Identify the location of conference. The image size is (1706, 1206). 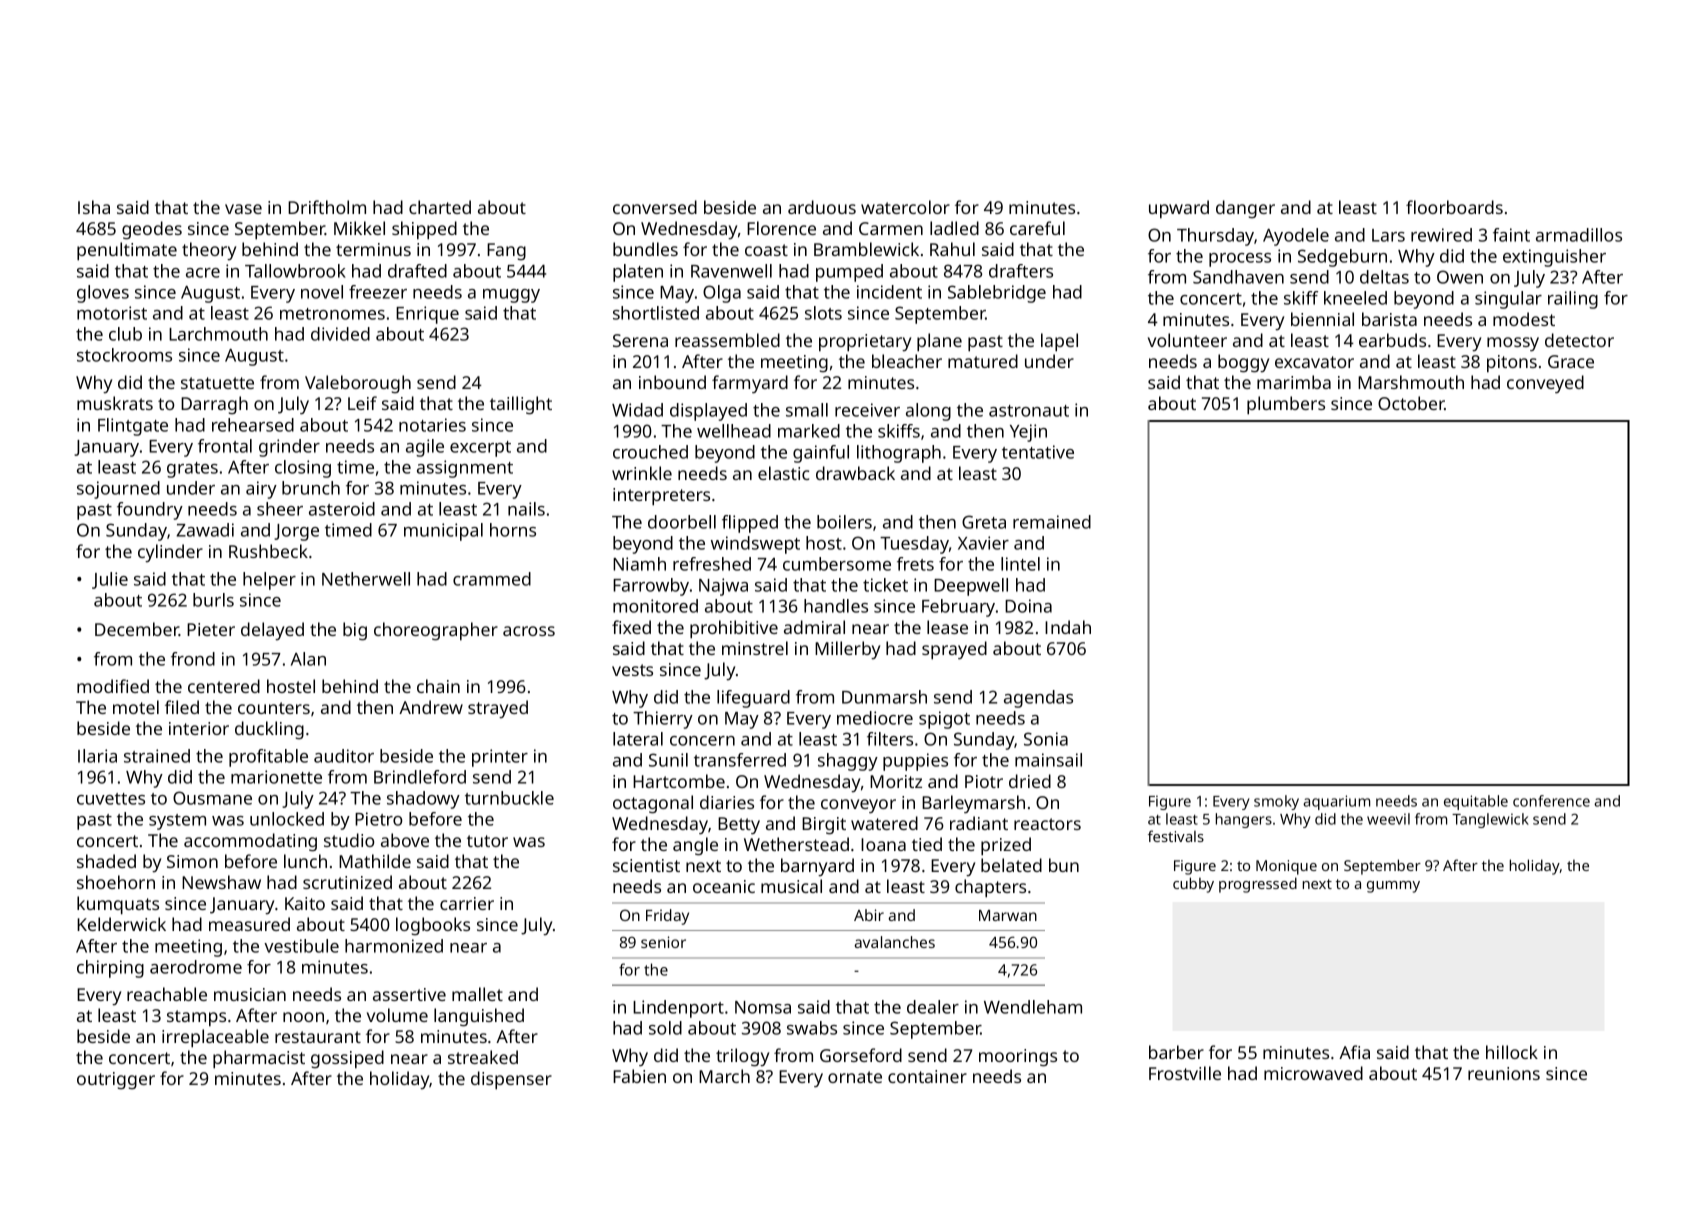
(1551, 801).
